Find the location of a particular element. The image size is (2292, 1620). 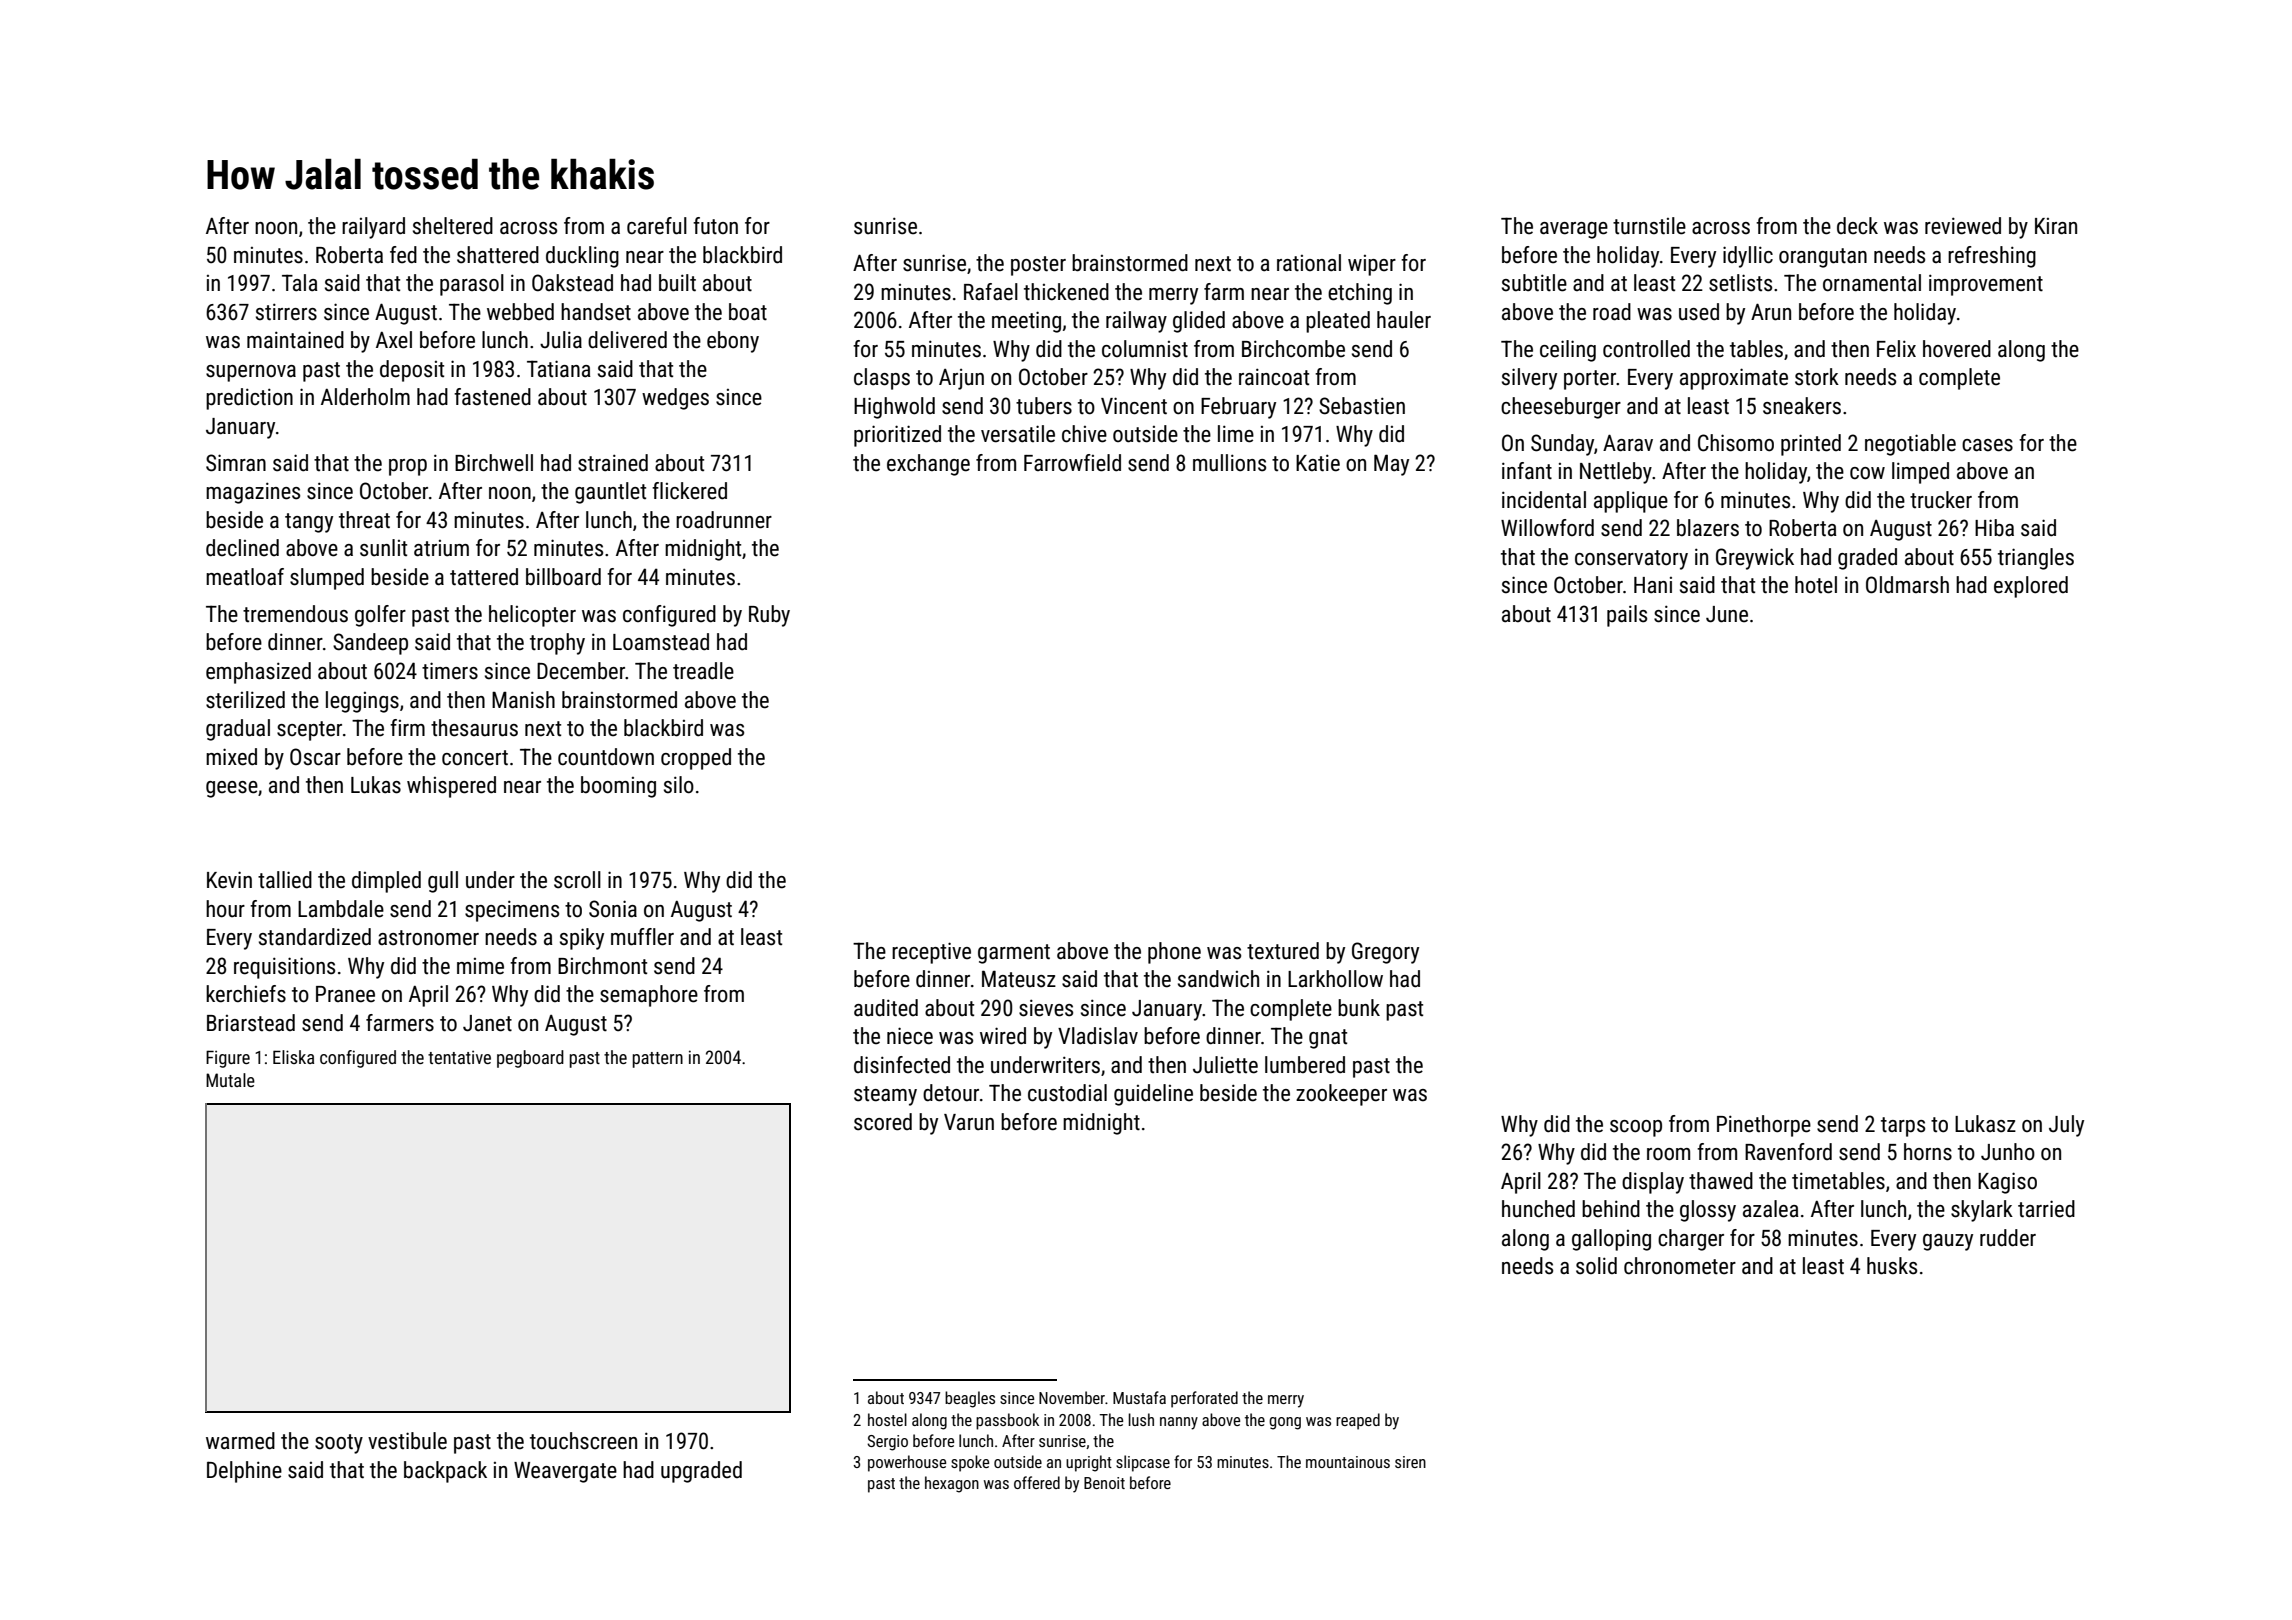

mixed is located at coordinates (231, 757).
